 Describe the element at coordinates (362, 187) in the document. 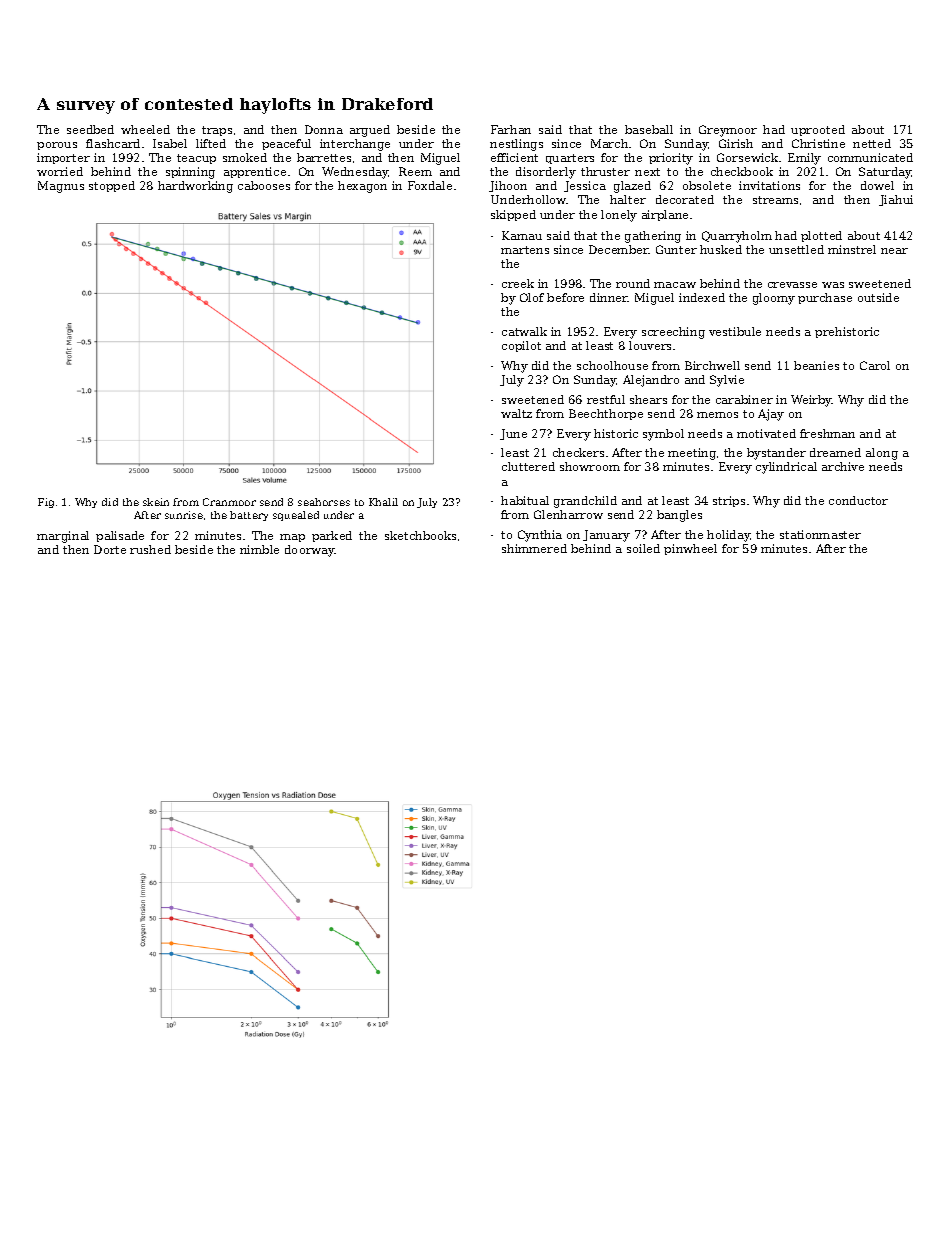

I see `hexagon` at that location.
